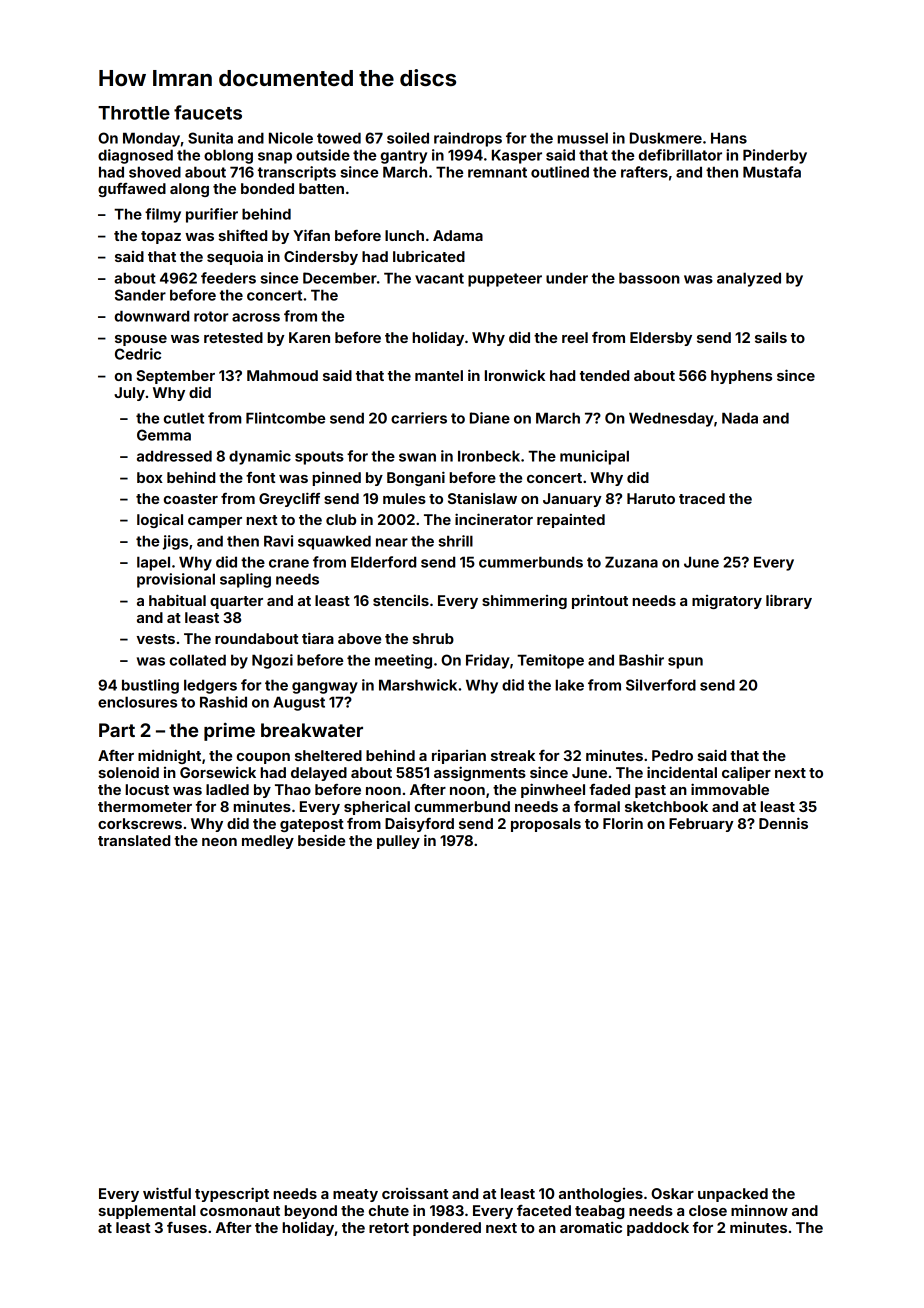 This screenshot has width=924, height=1308. What do you see at coordinates (729, 138) in the screenshot?
I see `Hans` at bounding box center [729, 138].
